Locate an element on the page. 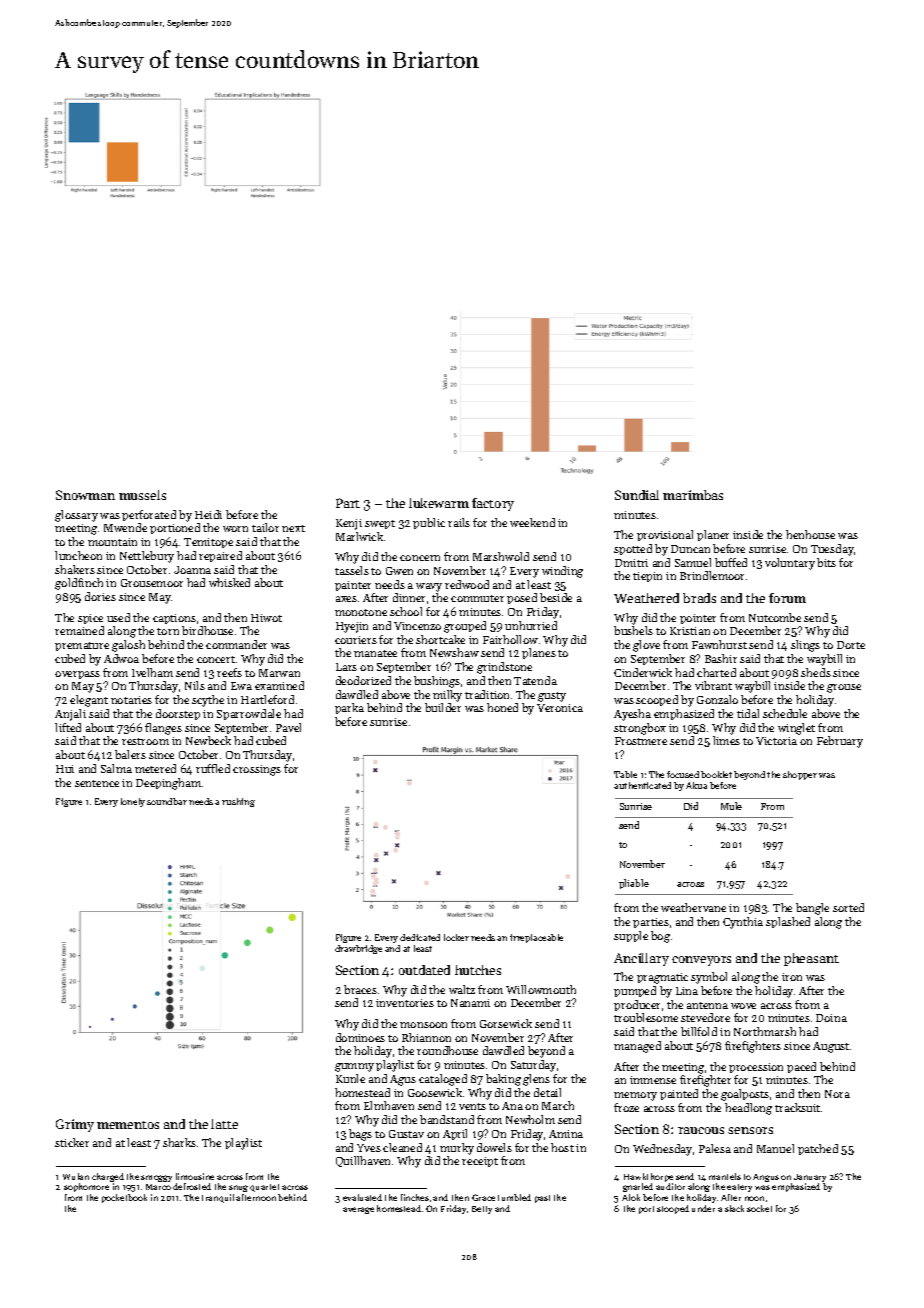  Anjali is located at coordinates (70, 715).
